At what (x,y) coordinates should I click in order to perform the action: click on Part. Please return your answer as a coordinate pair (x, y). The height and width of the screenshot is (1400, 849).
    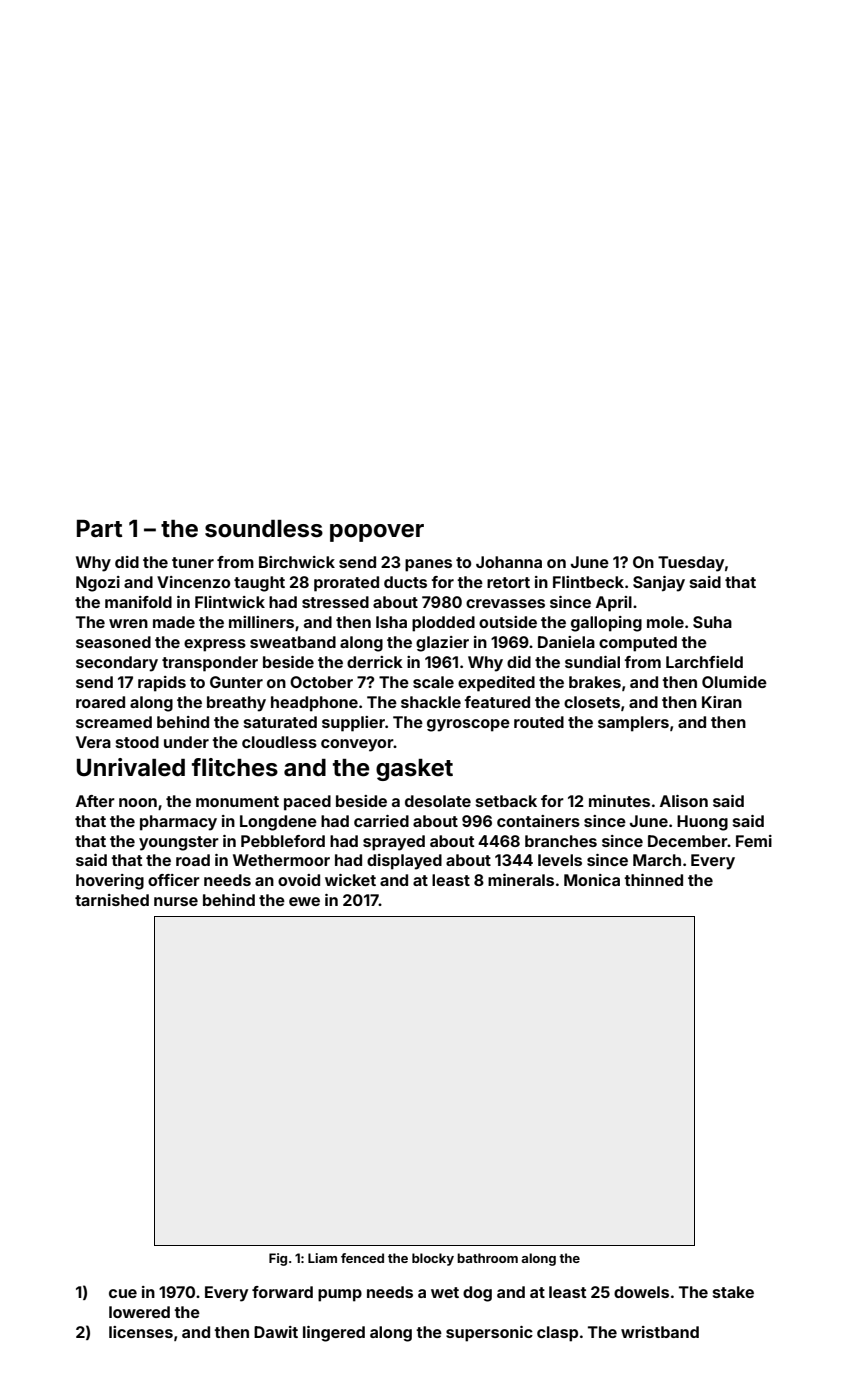
    Looking at the image, I should click on (99, 529).
